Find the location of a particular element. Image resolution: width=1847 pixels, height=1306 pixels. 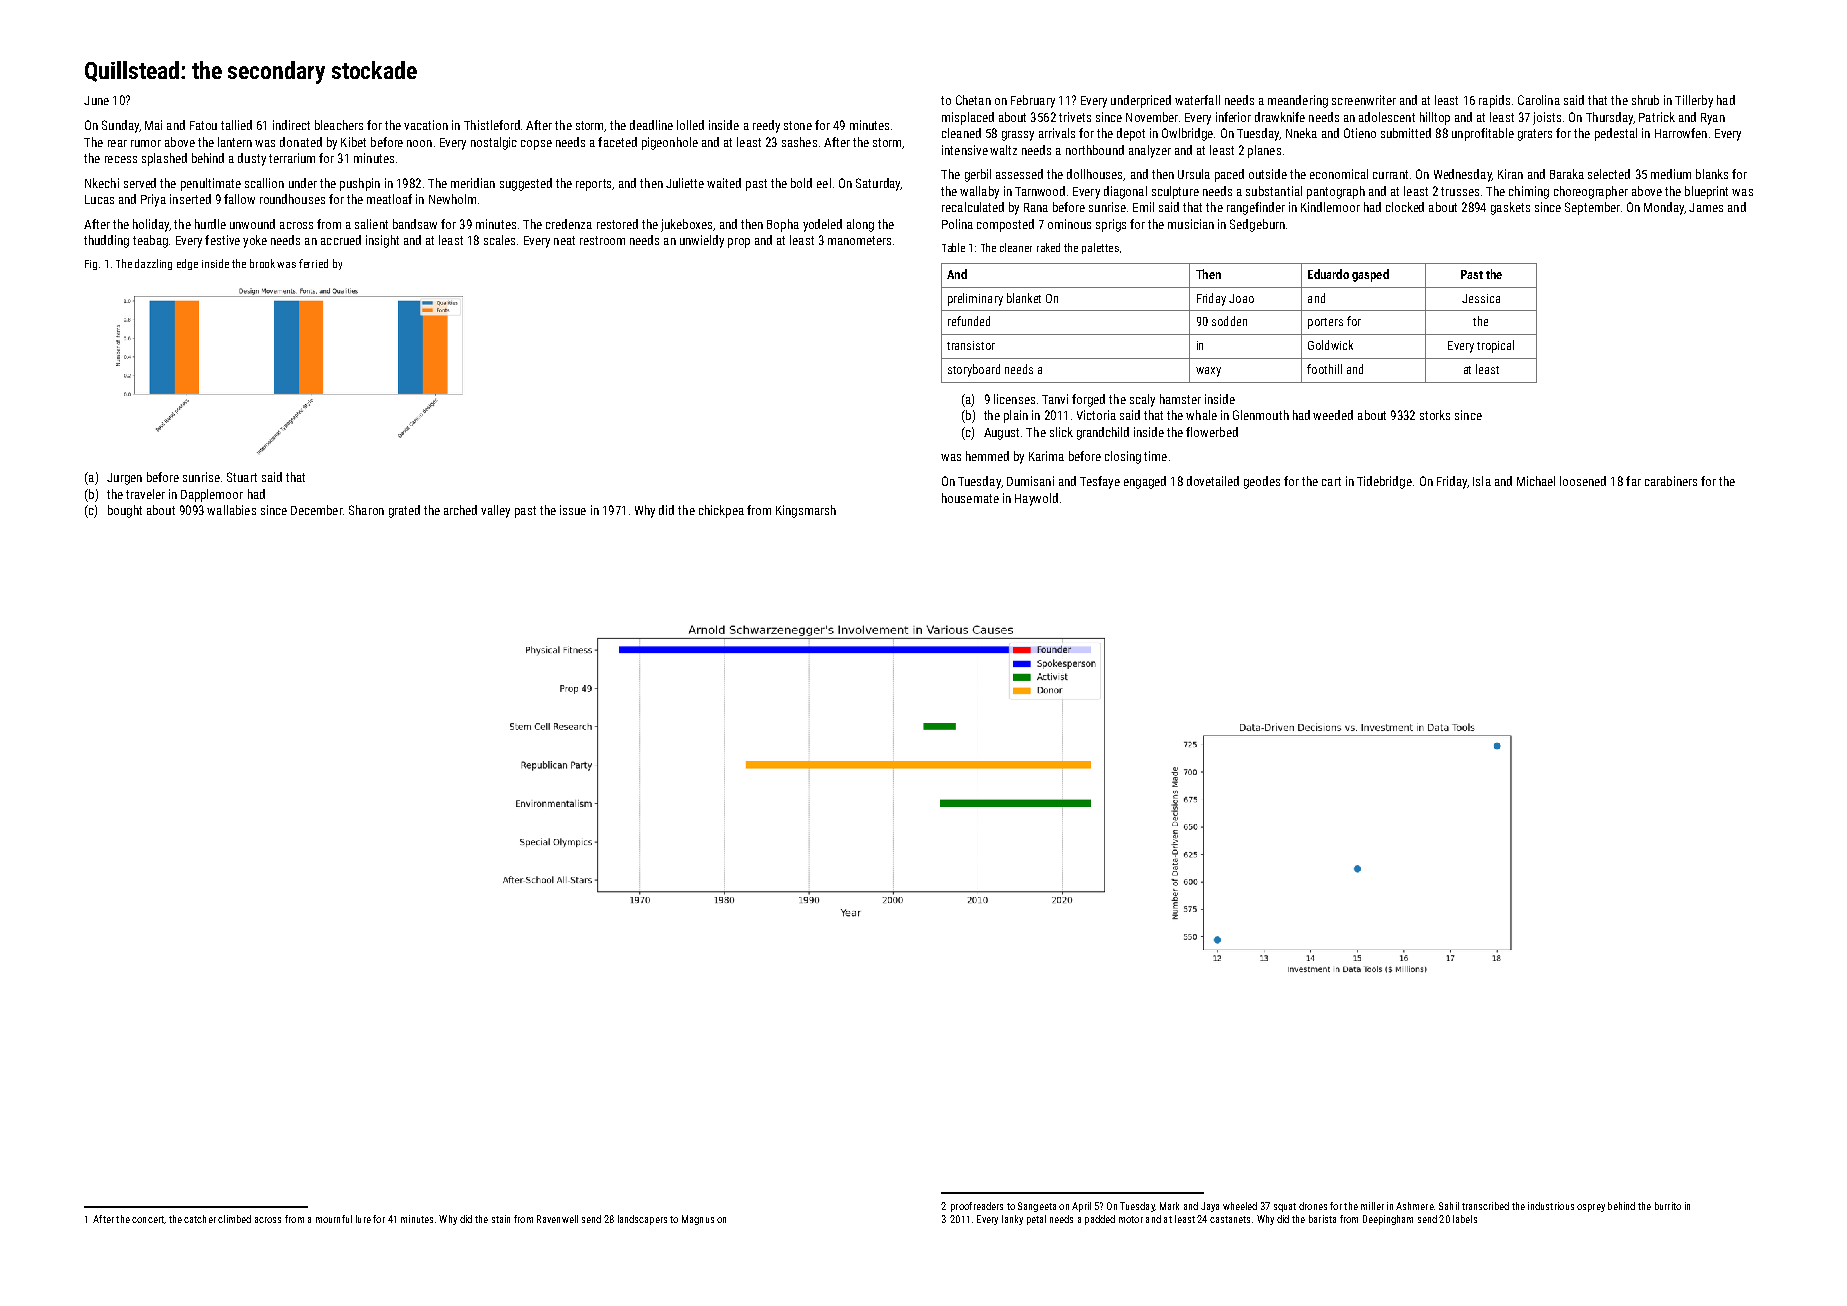

gaskets is located at coordinates (1510, 208).
